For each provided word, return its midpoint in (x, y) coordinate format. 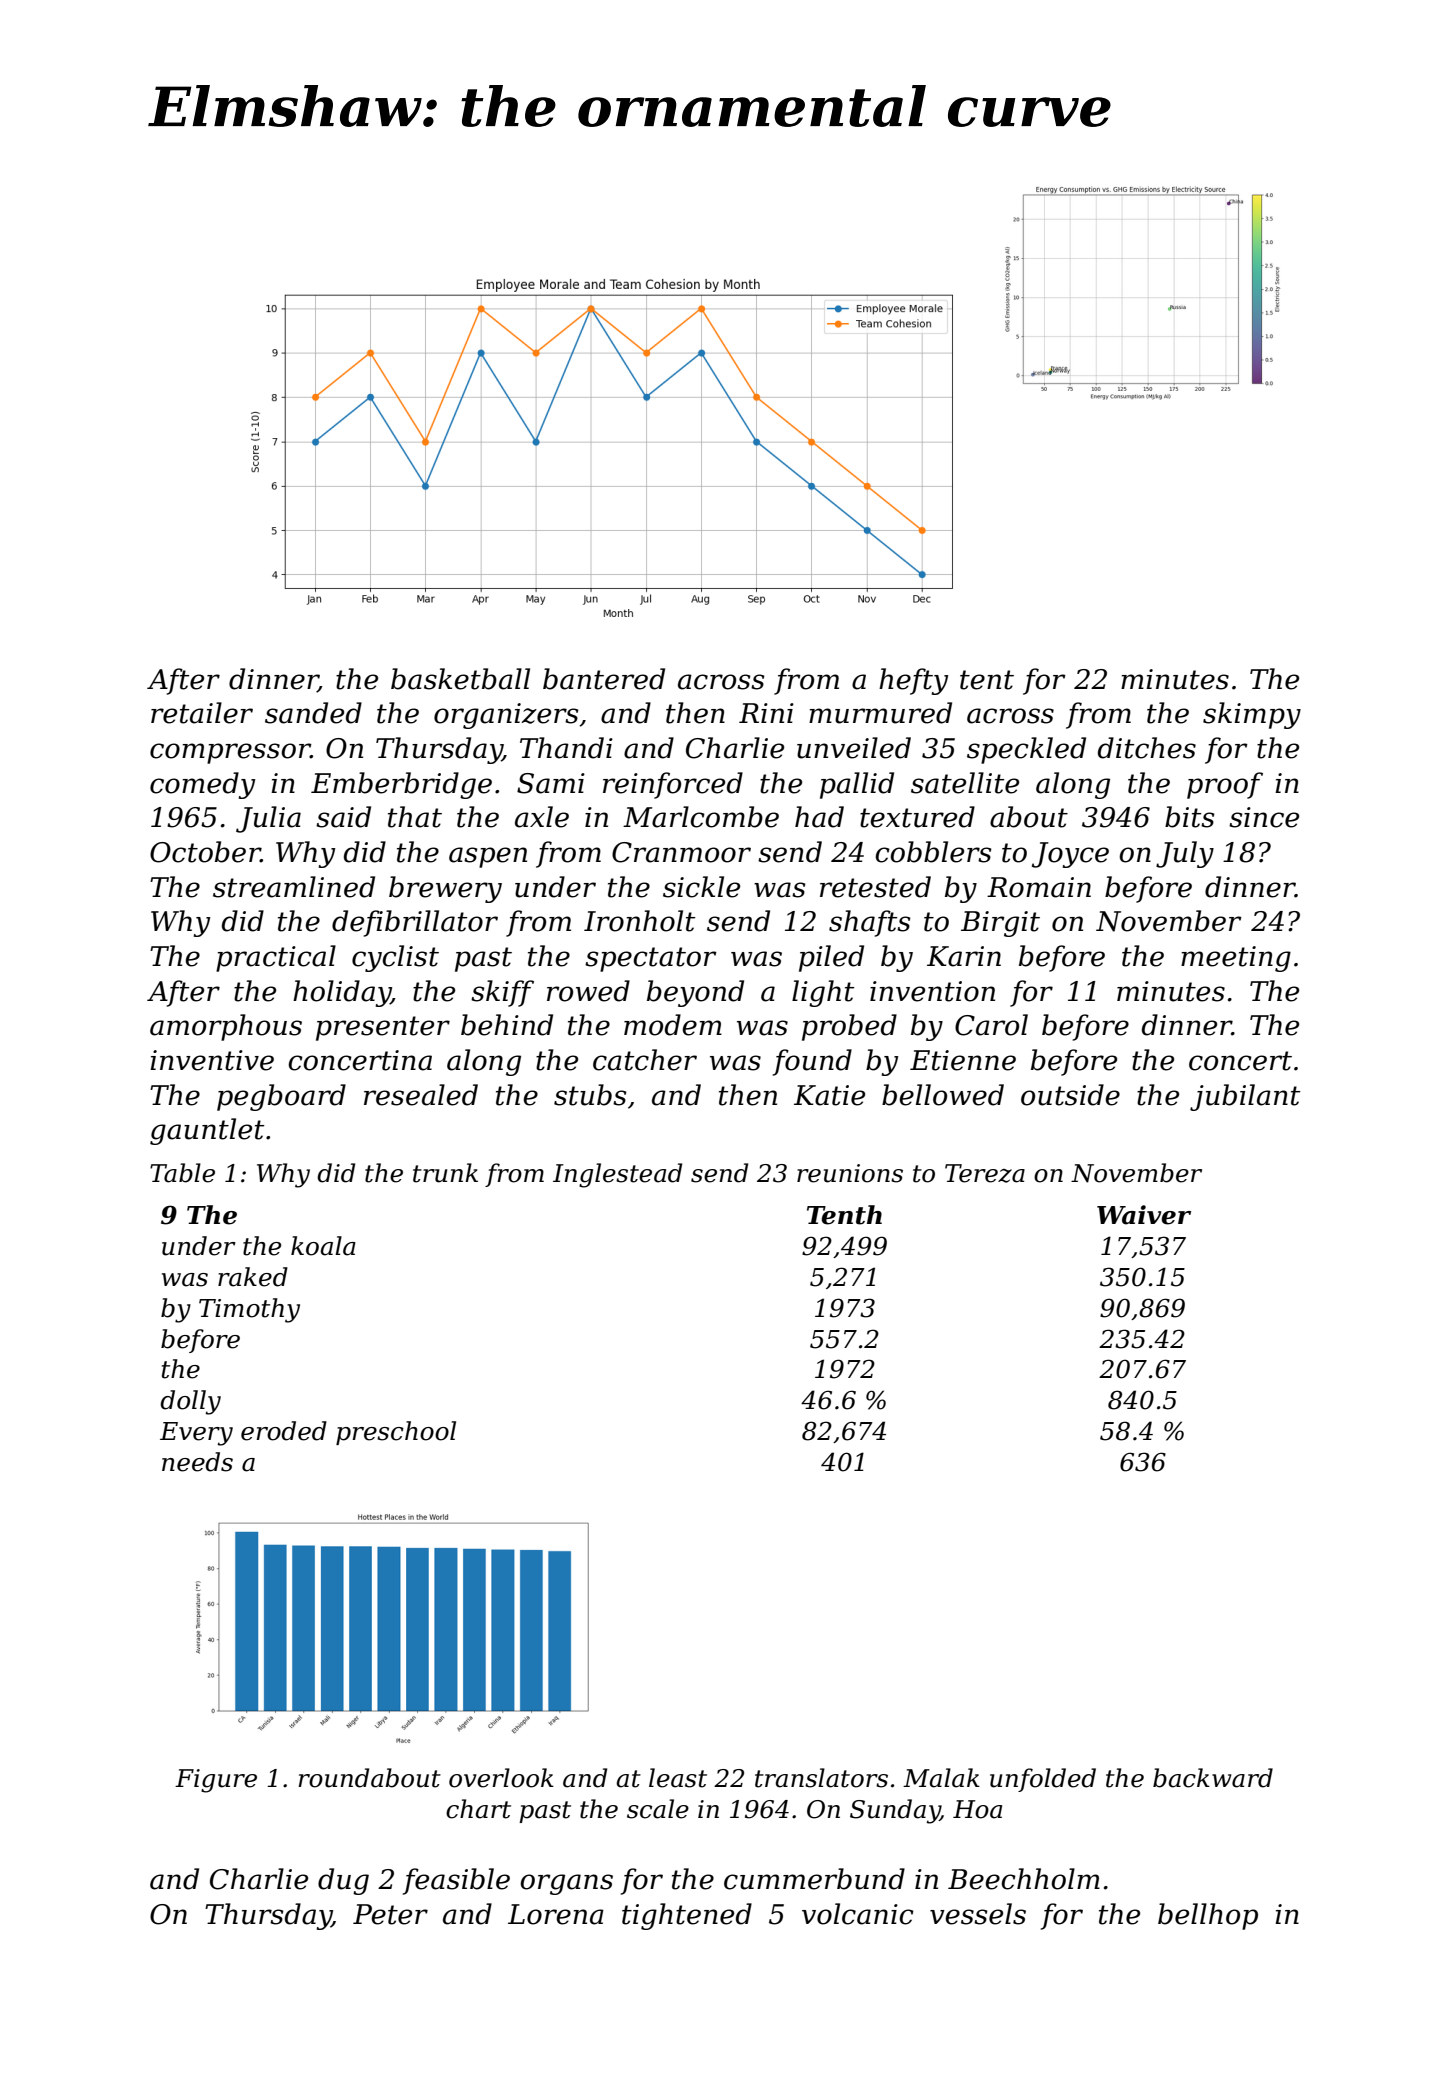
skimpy (1252, 715)
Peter (390, 1914)
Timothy (249, 1310)
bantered (604, 679)
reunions (850, 1173)
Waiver (1144, 1215)
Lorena (556, 1914)
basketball (460, 679)
